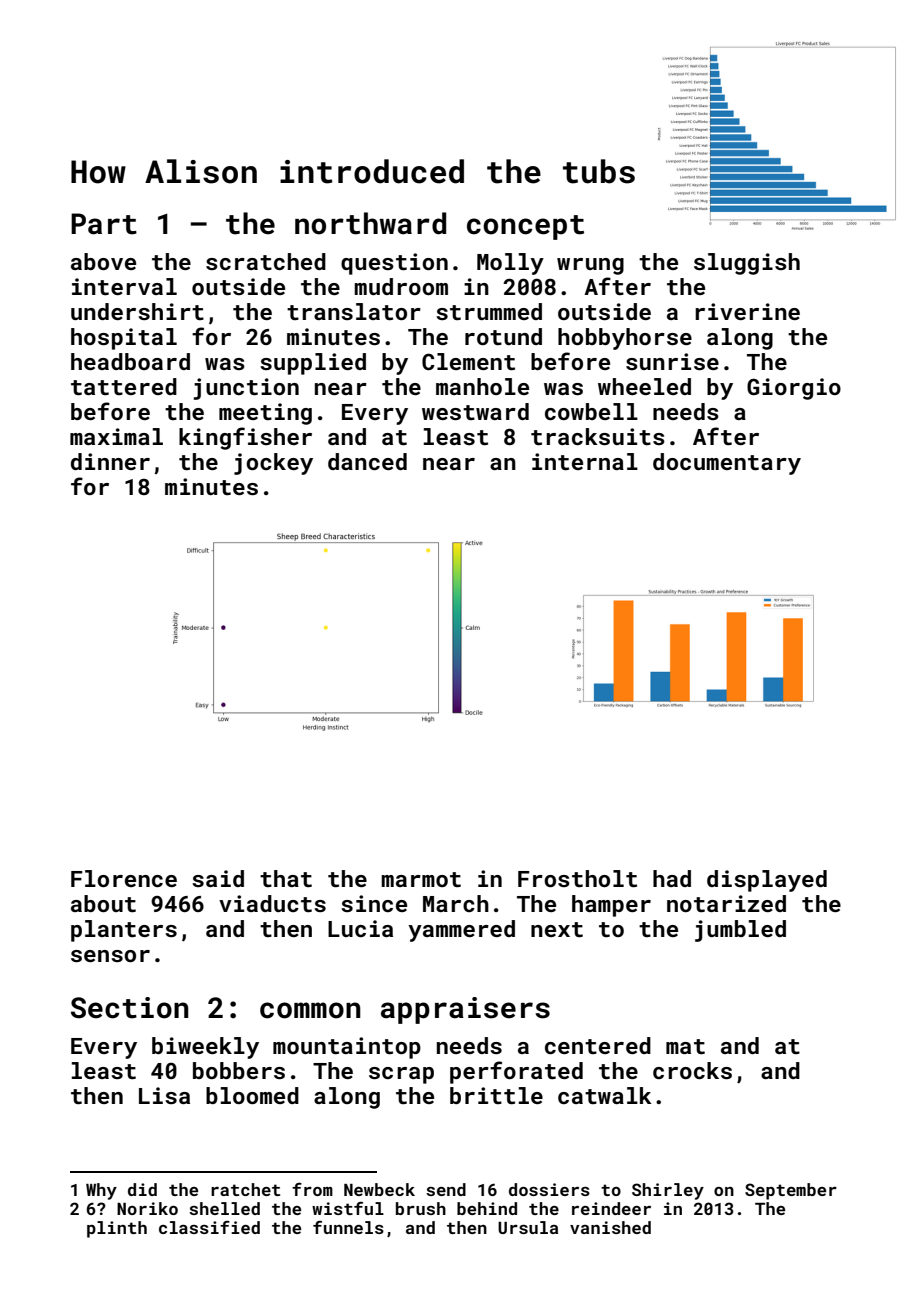  I want to click on documentary, so click(727, 464).
